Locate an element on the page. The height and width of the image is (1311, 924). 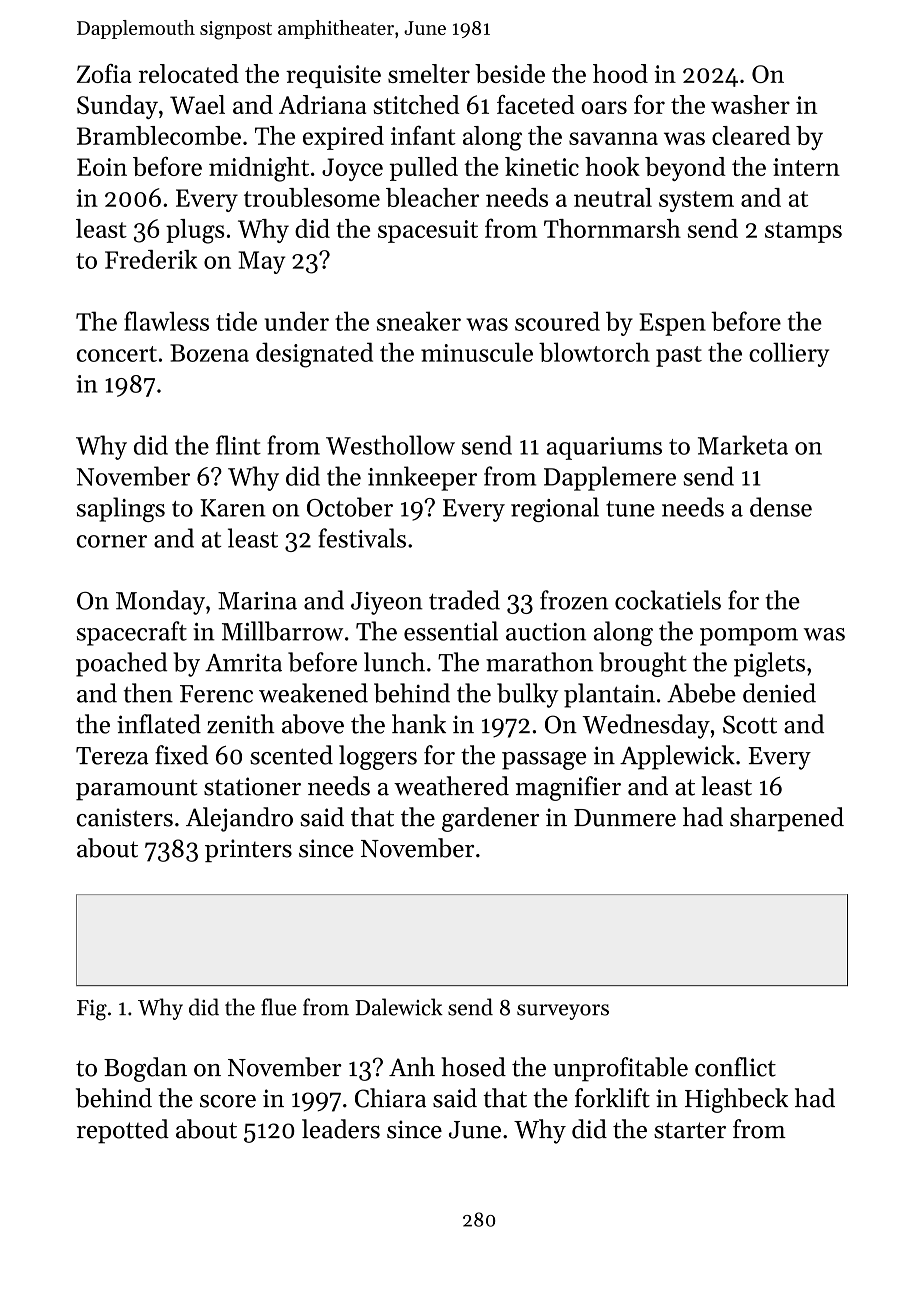
corner is located at coordinates (112, 541).
